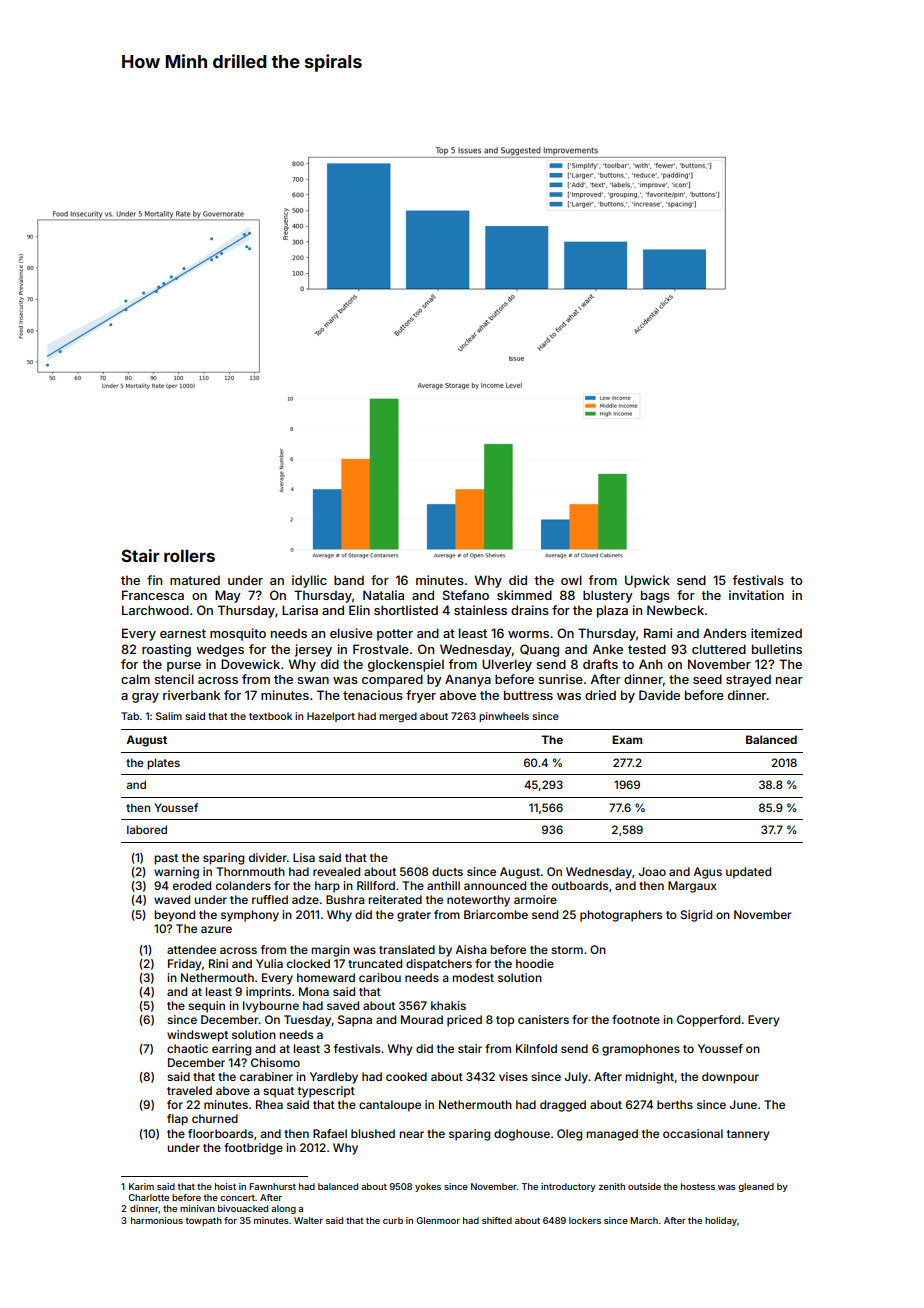 The height and width of the document is (1308, 924). Describe the element at coordinates (153, 595) in the document. I see `Francesca` at that location.
